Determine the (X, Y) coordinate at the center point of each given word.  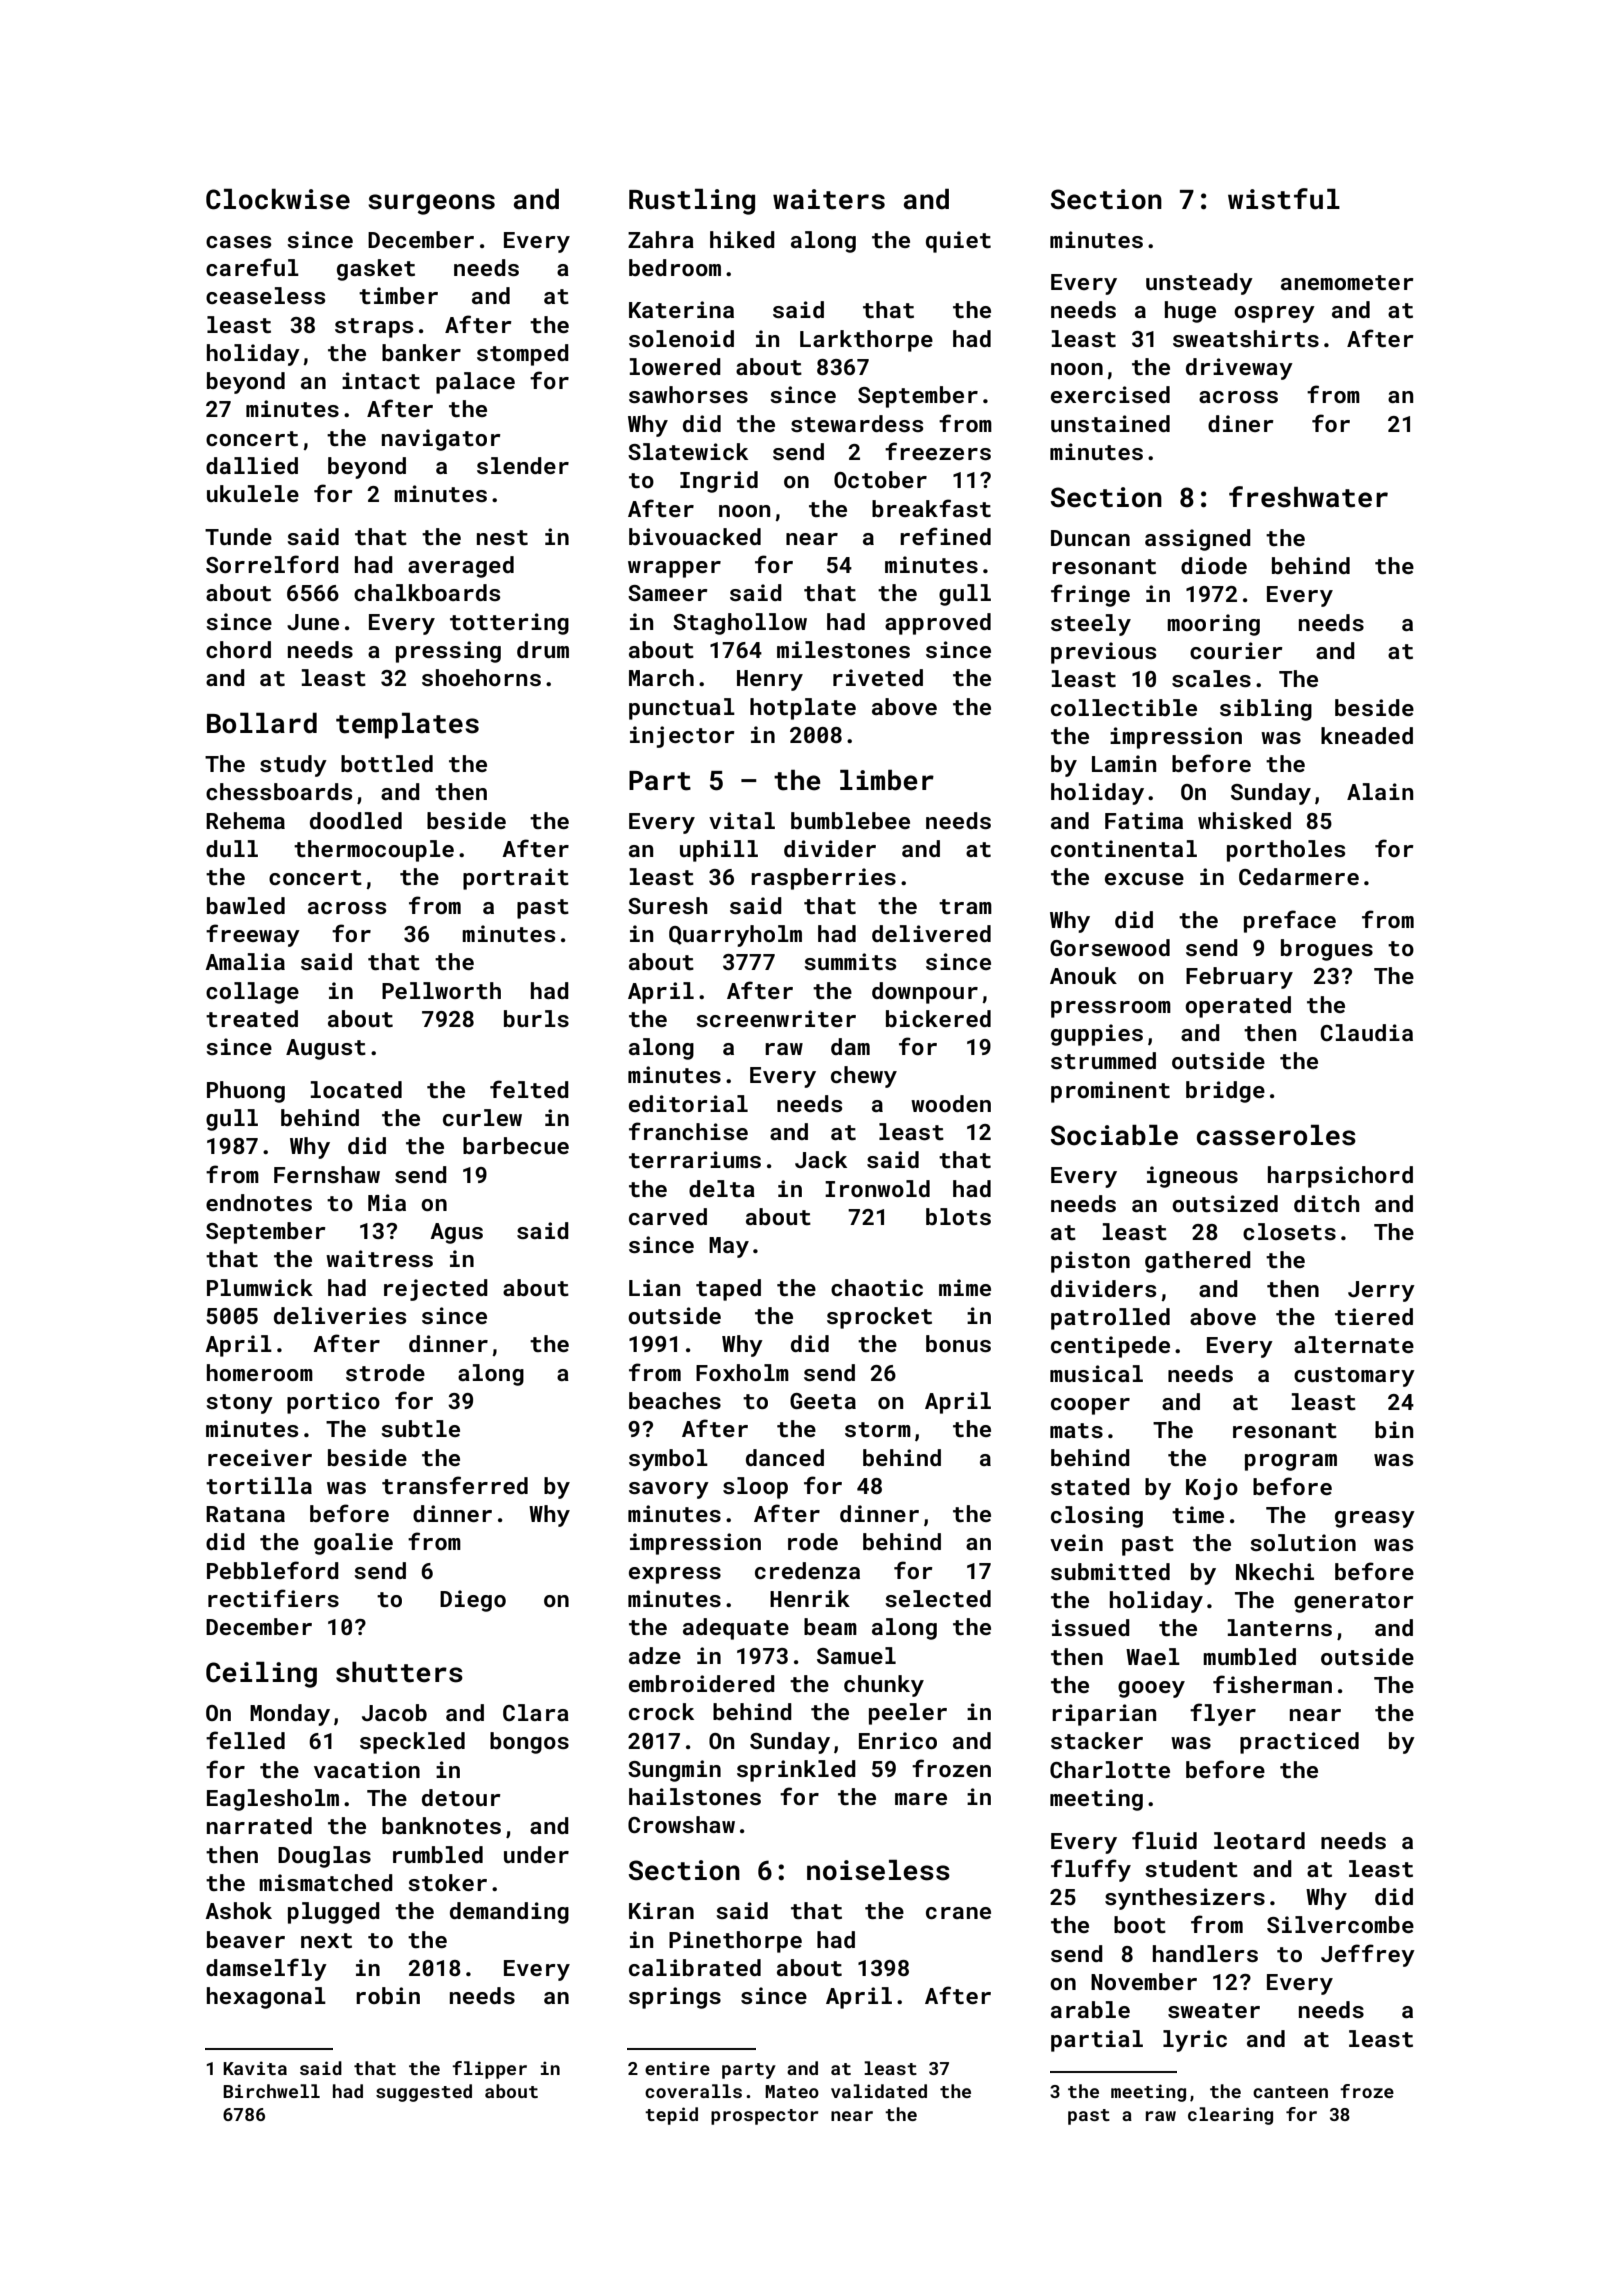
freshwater (1308, 497)
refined (945, 536)
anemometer (1347, 282)
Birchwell (271, 2091)
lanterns (1280, 1627)
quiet (958, 242)
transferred (455, 1485)
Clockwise (278, 199)
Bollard (262, 723)
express (675, 1575)
